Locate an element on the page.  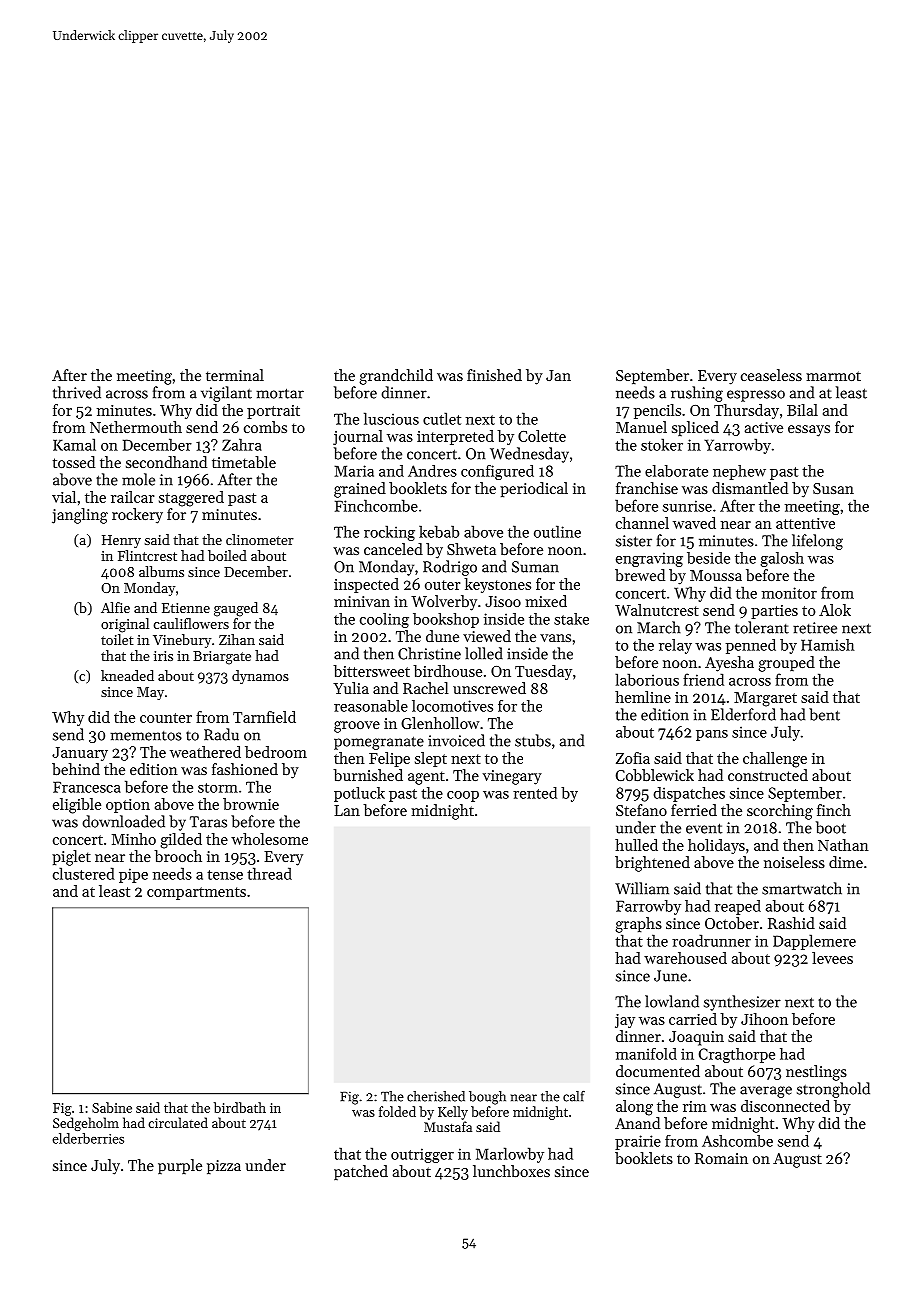
elderberries is located at coordinates (88, 1138).
